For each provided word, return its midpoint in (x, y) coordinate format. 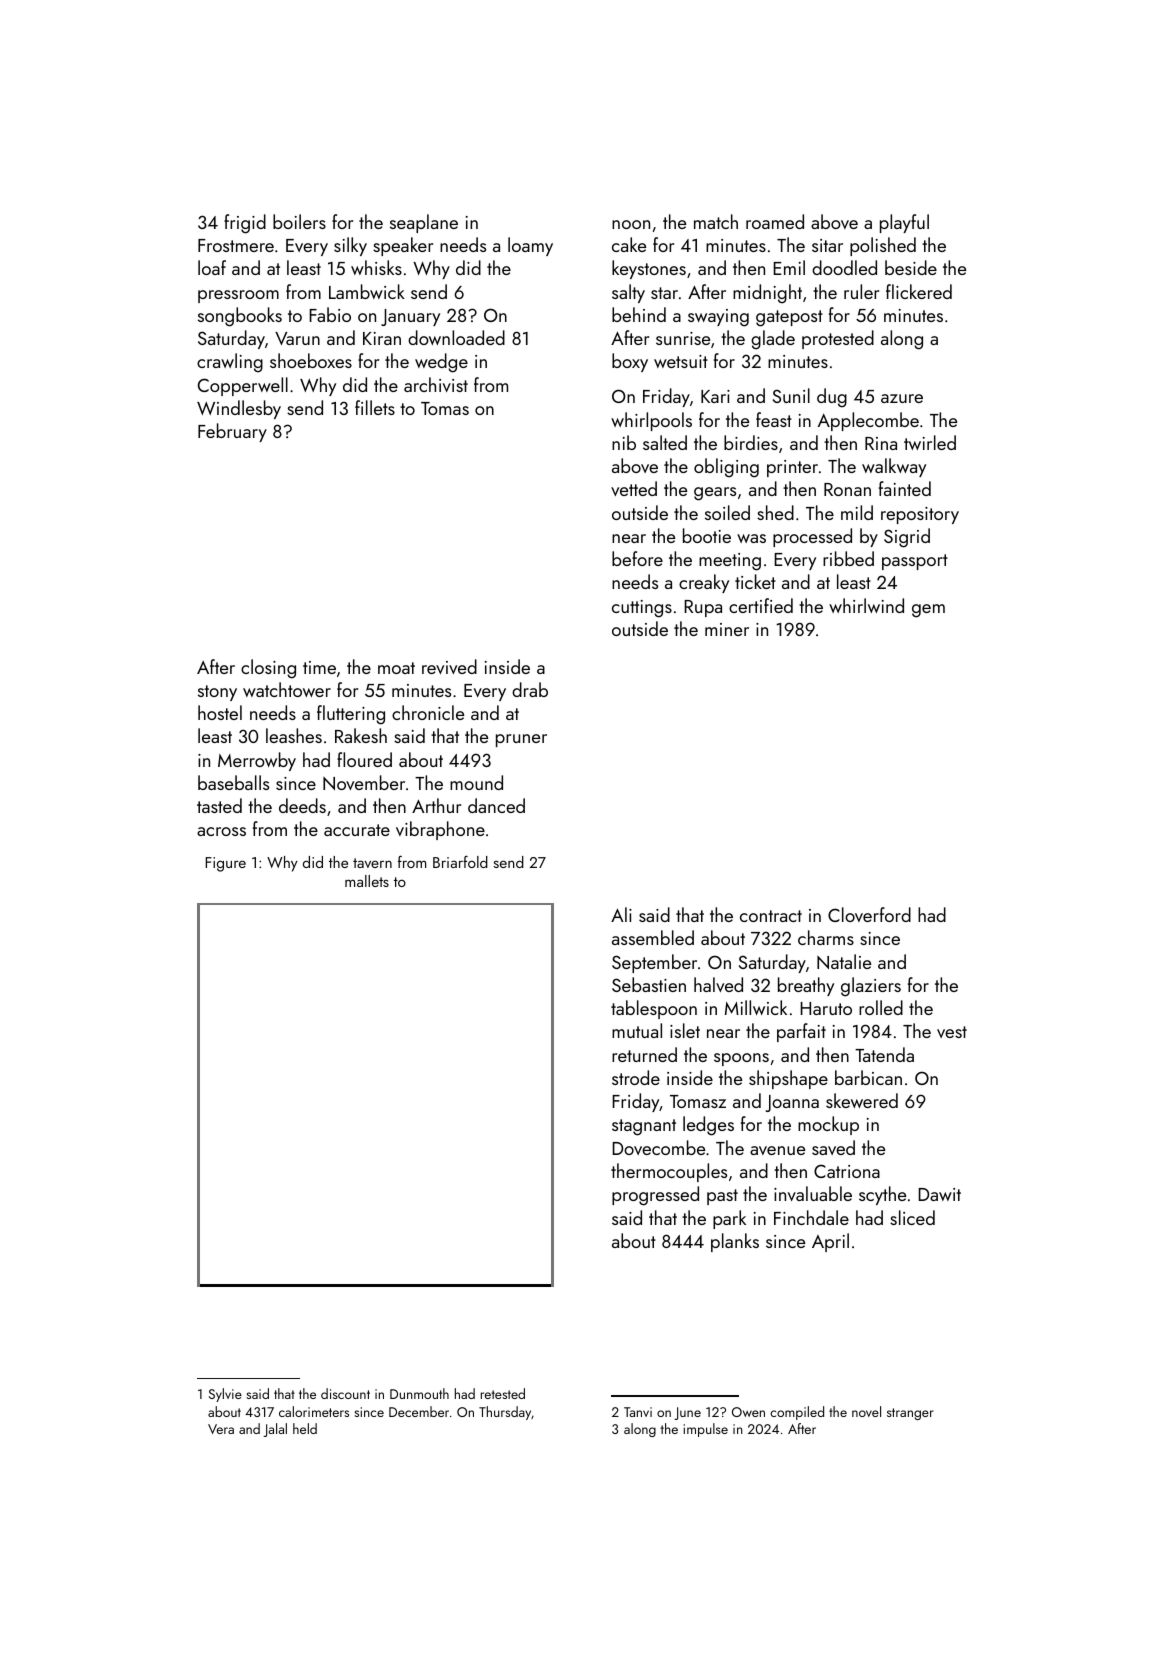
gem (928, 611)
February (232, 432)
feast (774, 419)
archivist (436, 384)
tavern (372, 863)
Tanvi (638, 1412)
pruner (521, 740)
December (419, 1411)
